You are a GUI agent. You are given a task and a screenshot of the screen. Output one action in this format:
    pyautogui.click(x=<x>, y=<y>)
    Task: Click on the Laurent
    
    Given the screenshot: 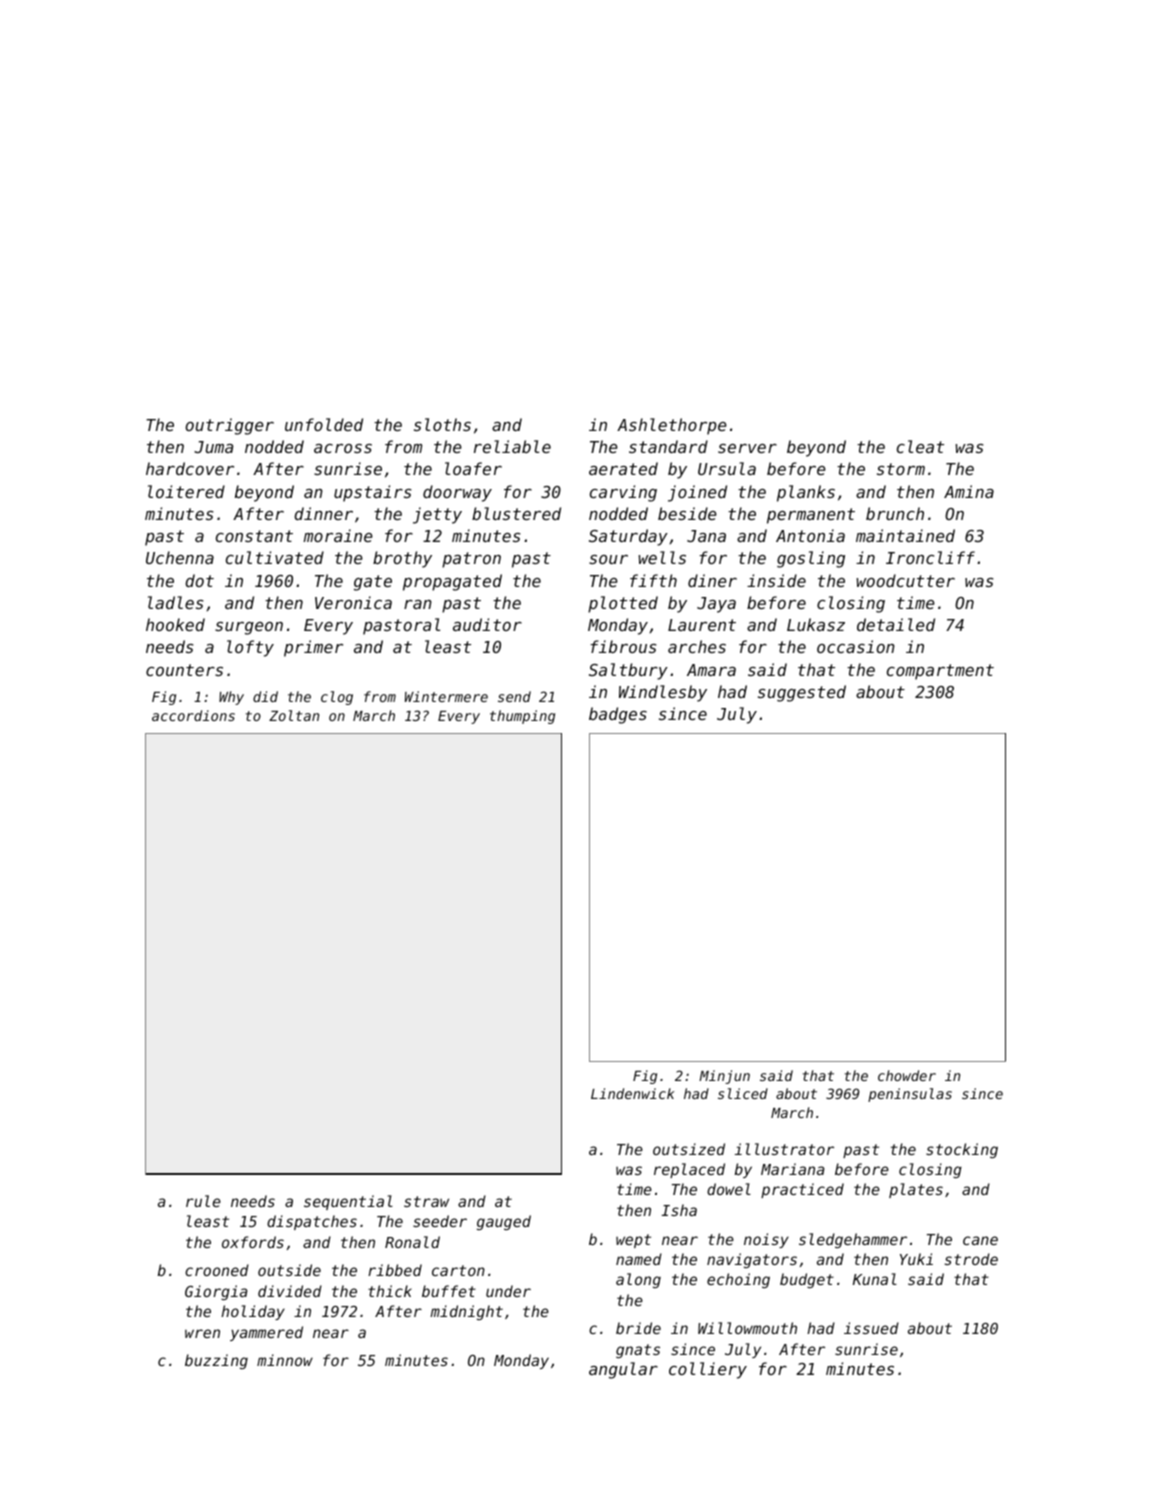 What is the action you would take?
    pyautogui.click(x=702, y=625)
